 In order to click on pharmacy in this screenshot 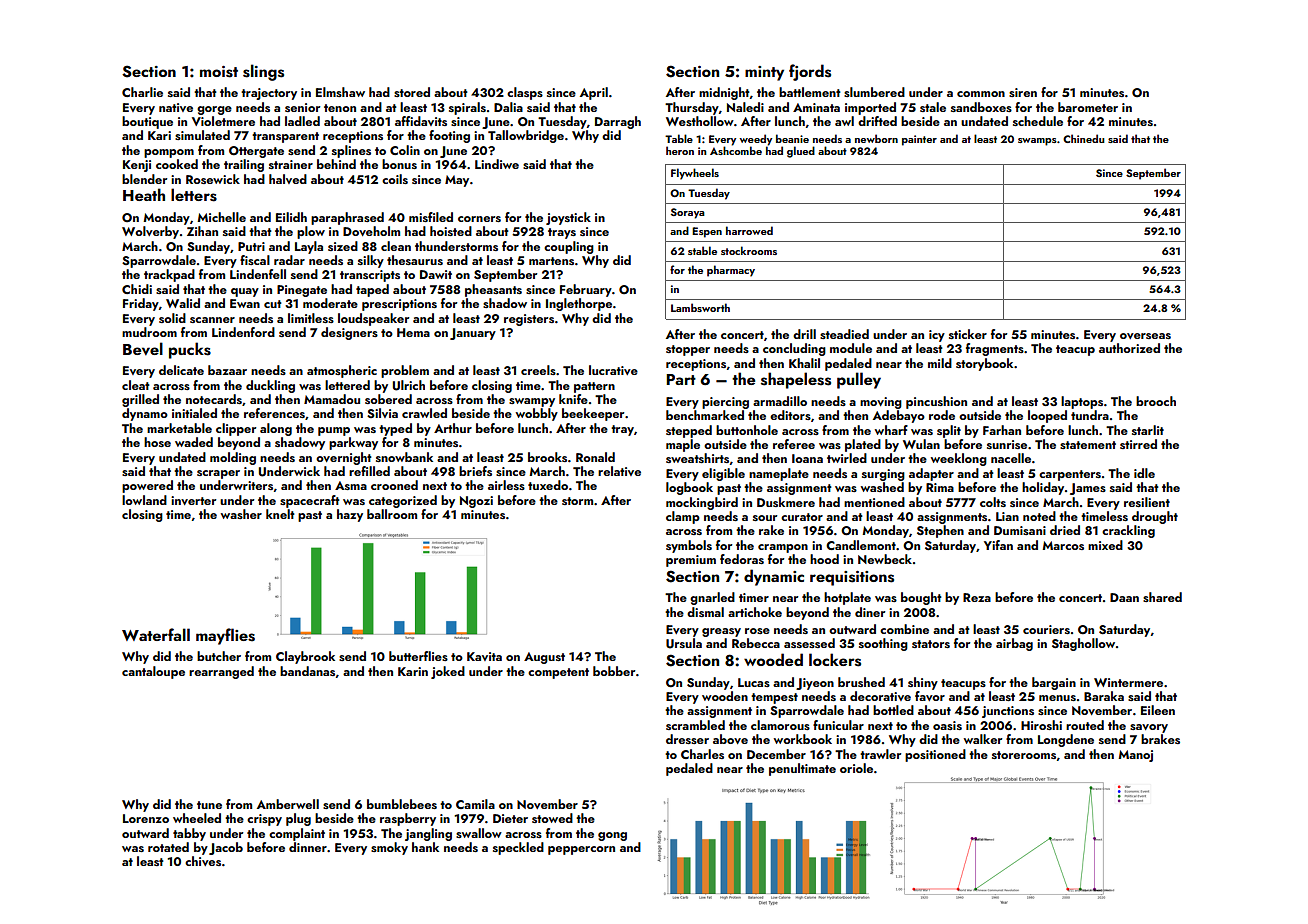, I will do `click(731, 271)`.
